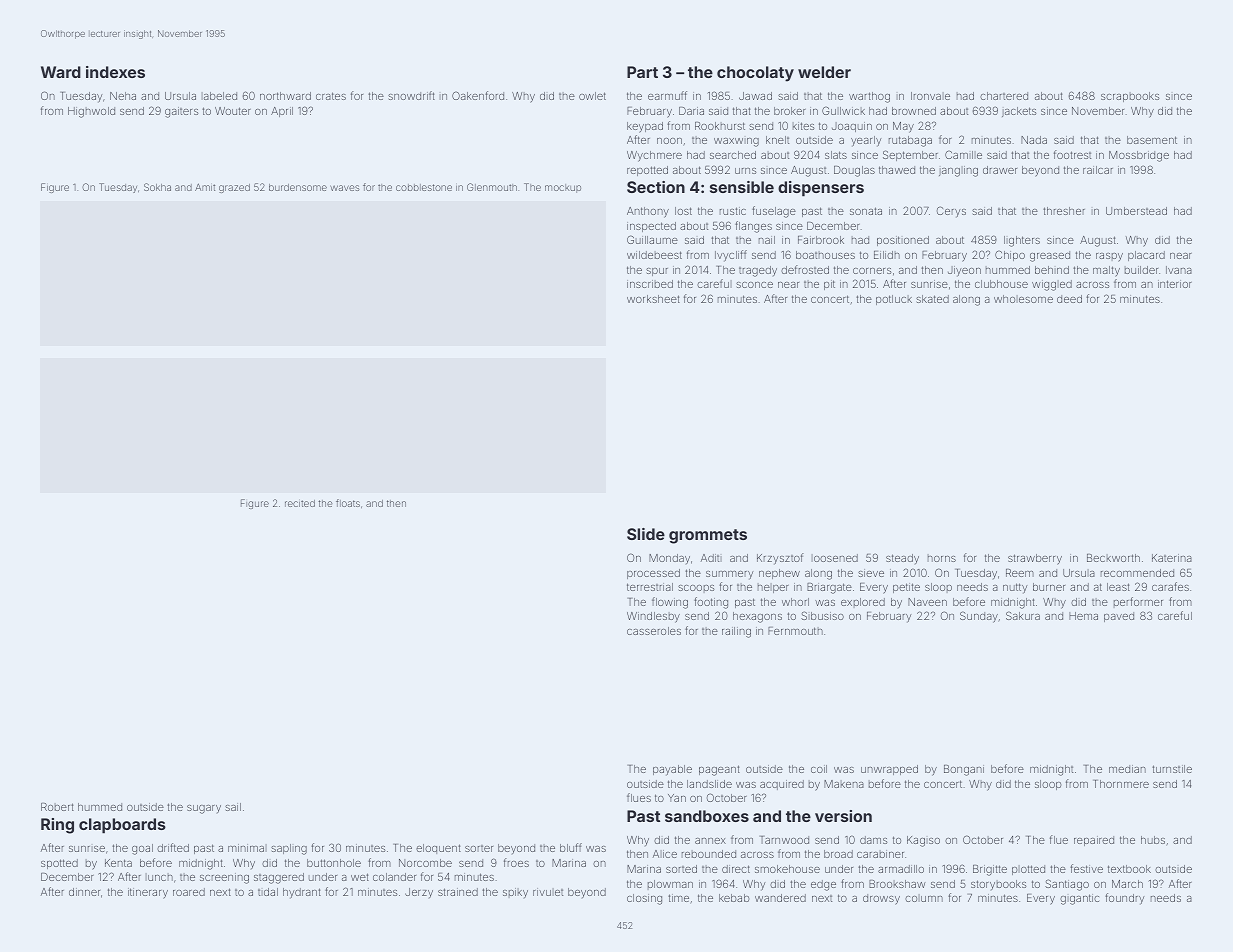  I want to click on Guillaume, so click(652, 239).
